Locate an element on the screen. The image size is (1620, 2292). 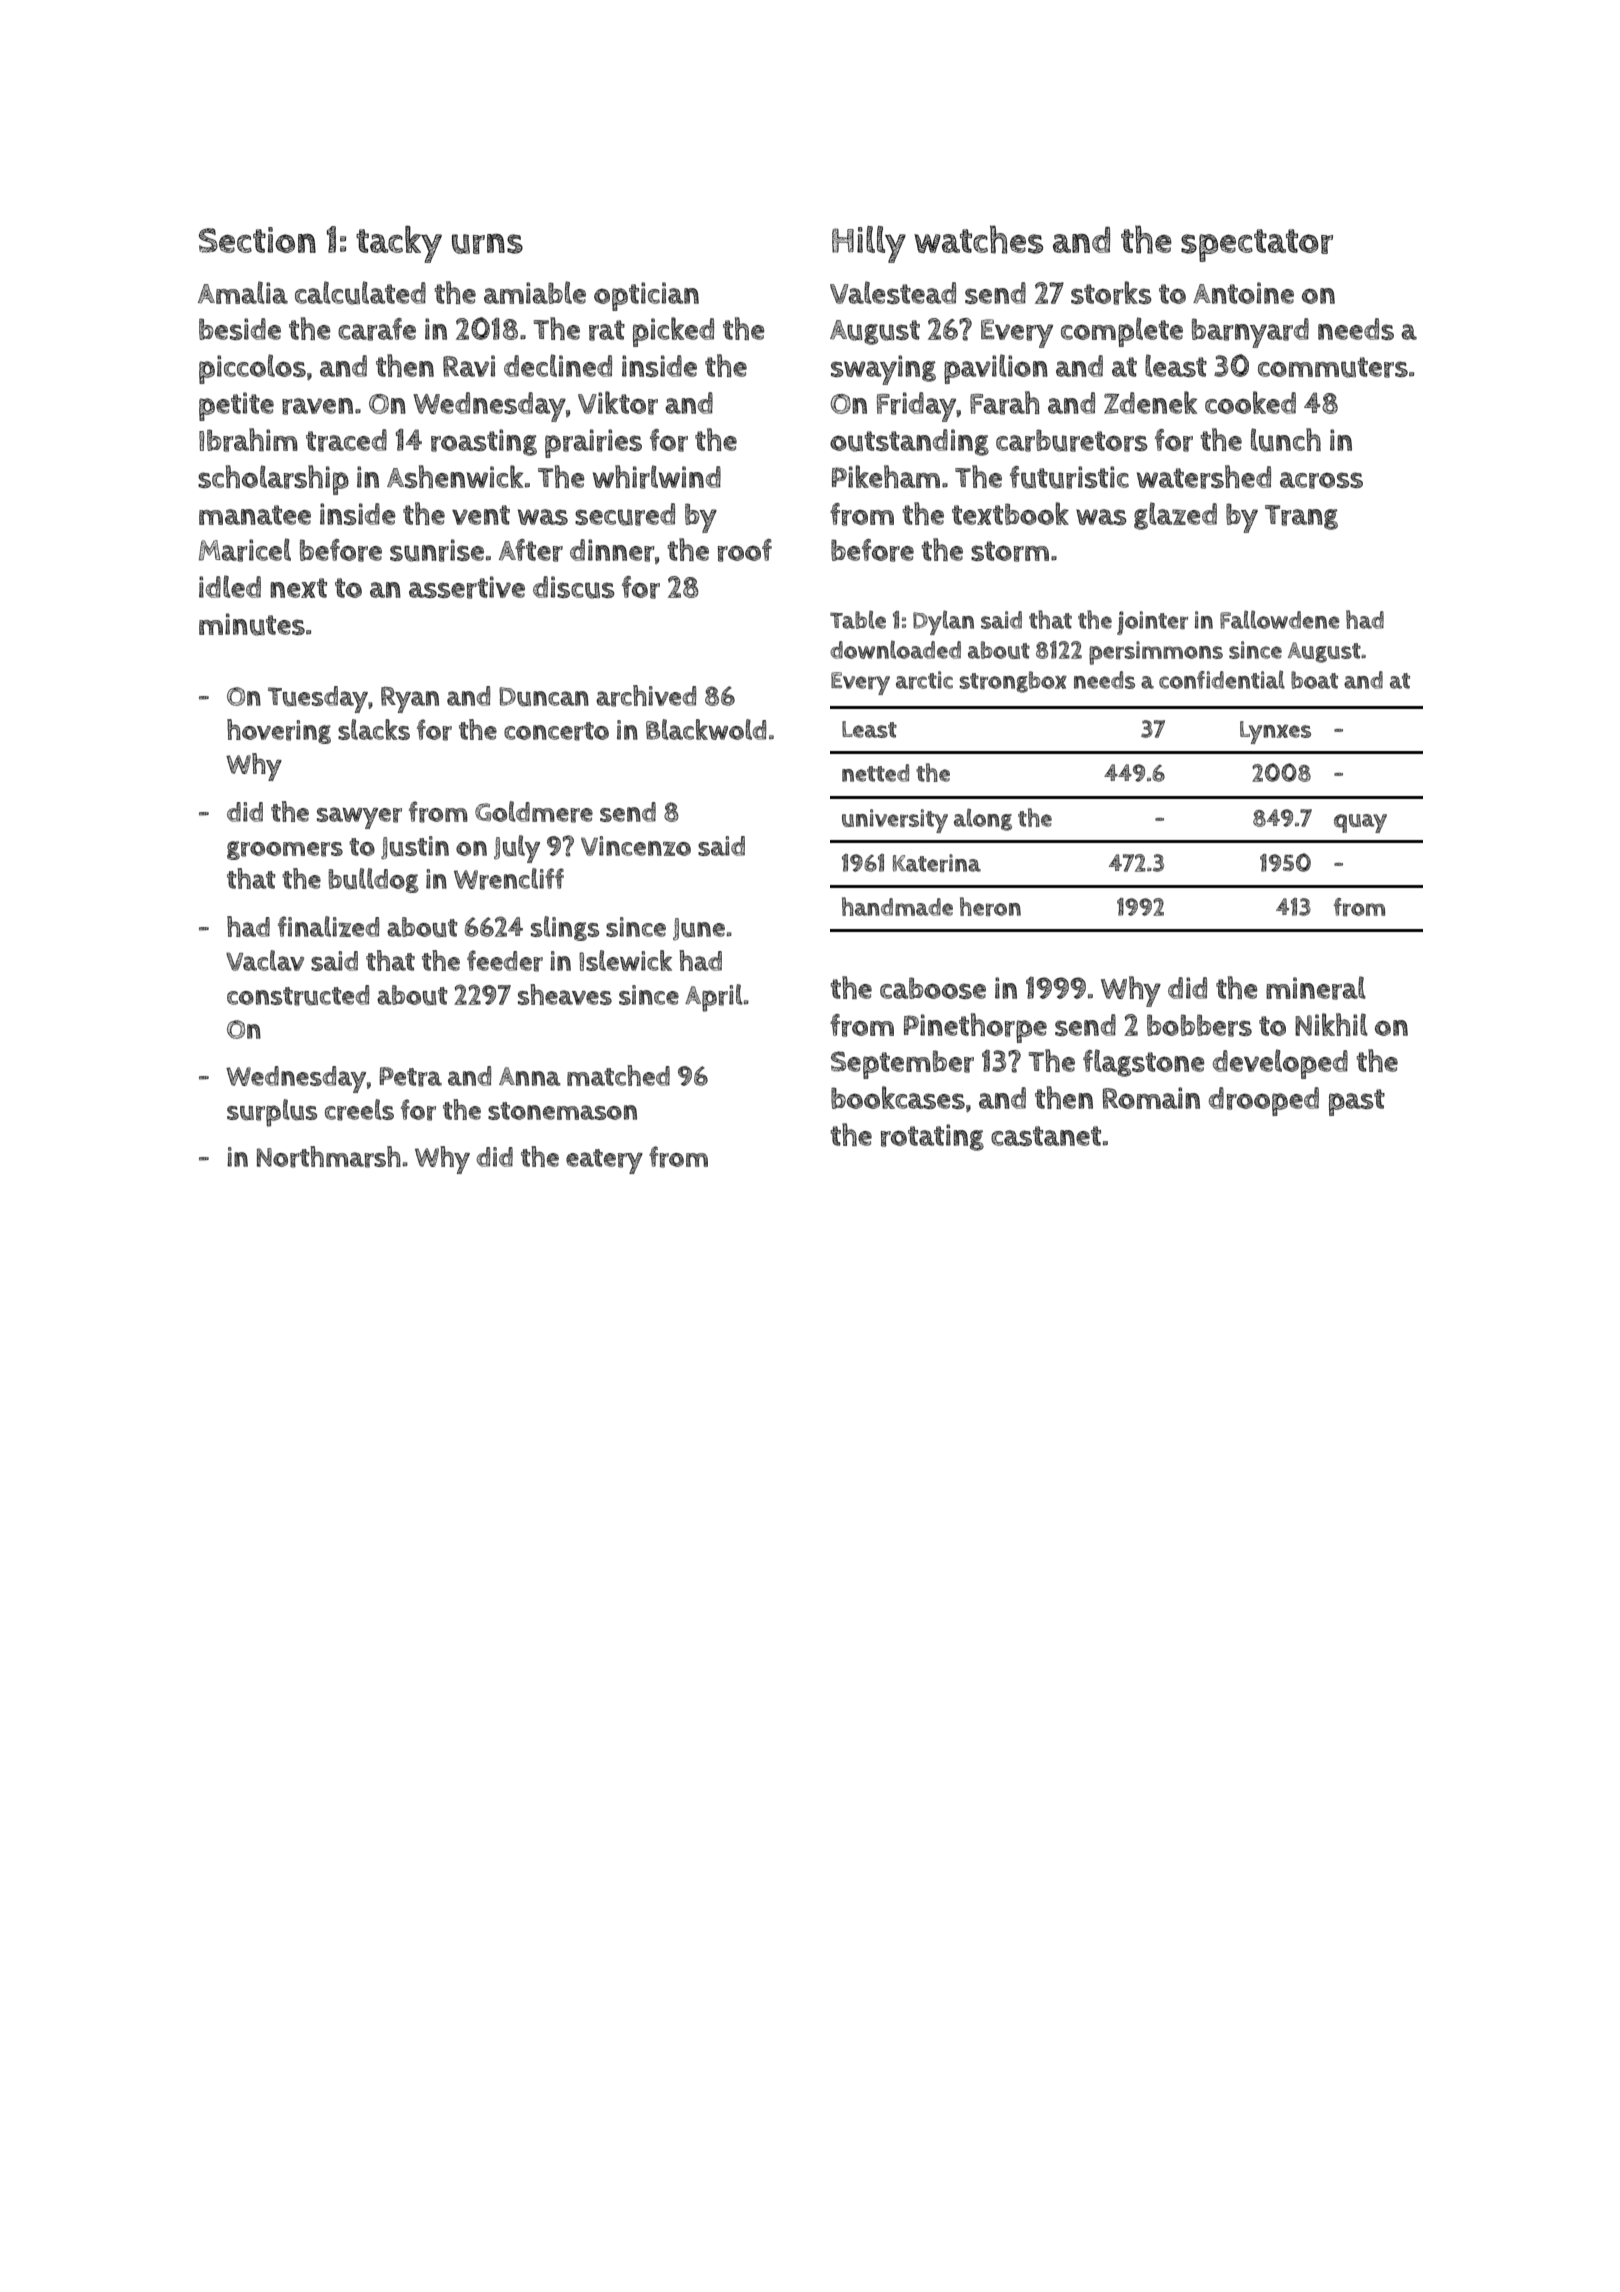
traced is located at coordinates (346, 440).
